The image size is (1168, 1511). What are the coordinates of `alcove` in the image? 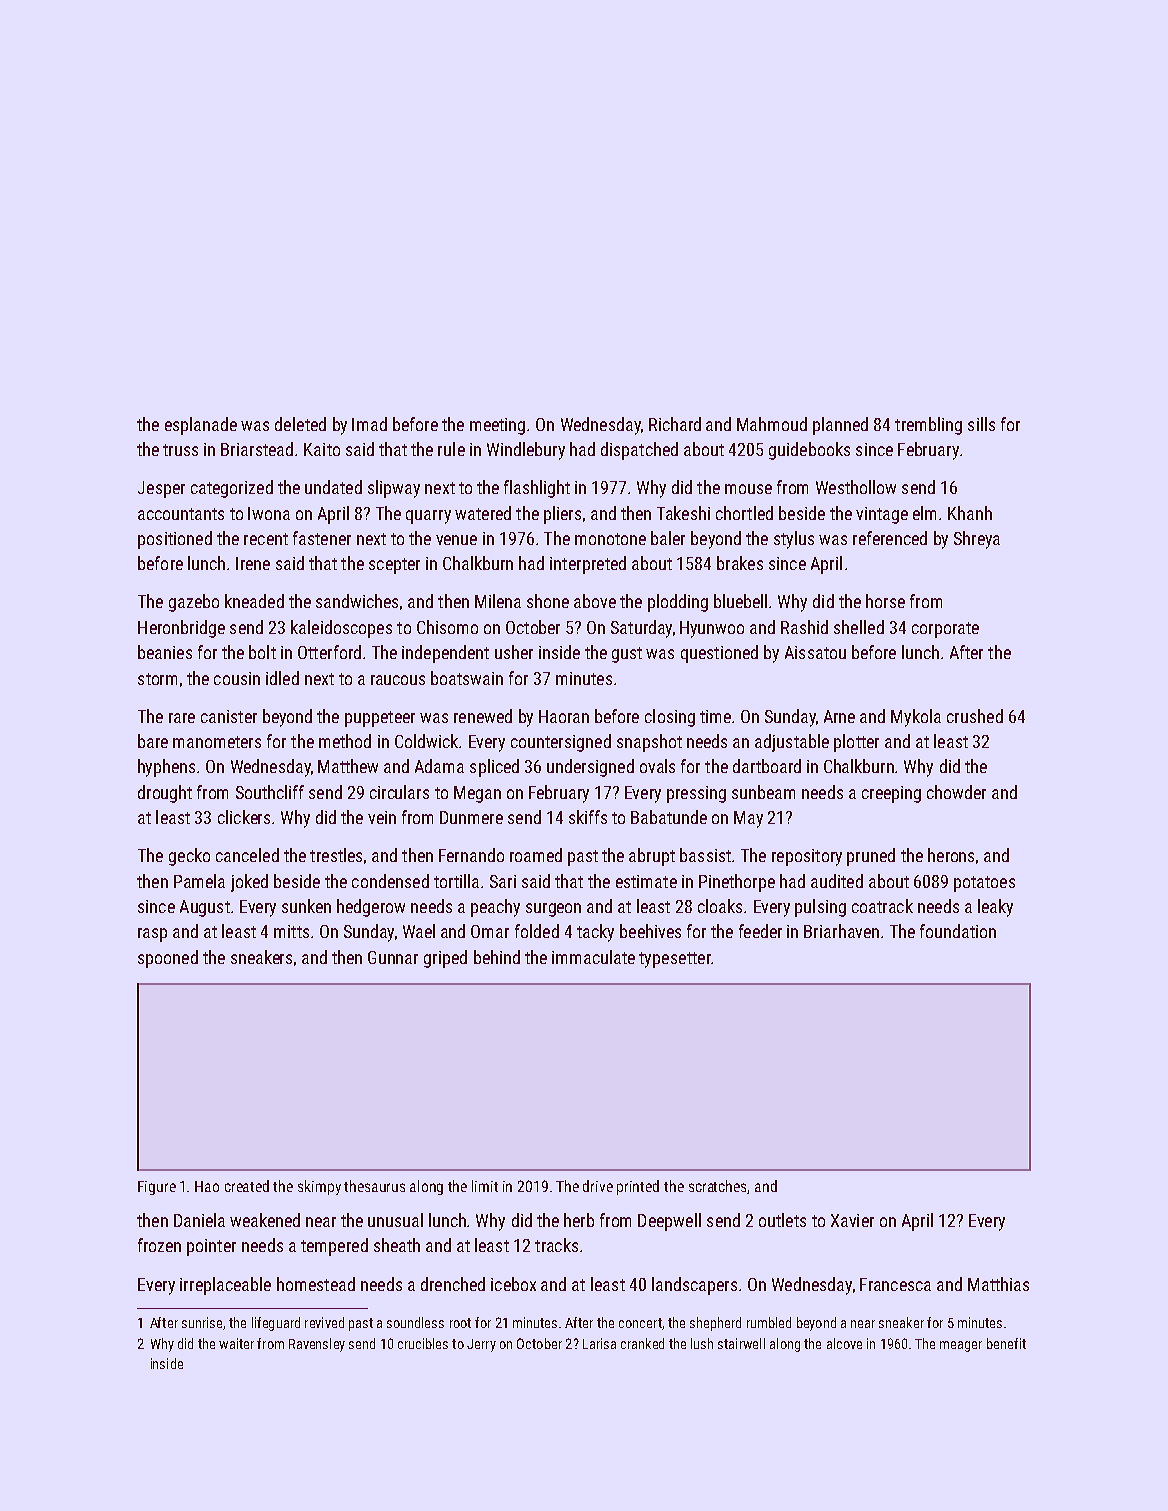 It's located at (844, 1343).
